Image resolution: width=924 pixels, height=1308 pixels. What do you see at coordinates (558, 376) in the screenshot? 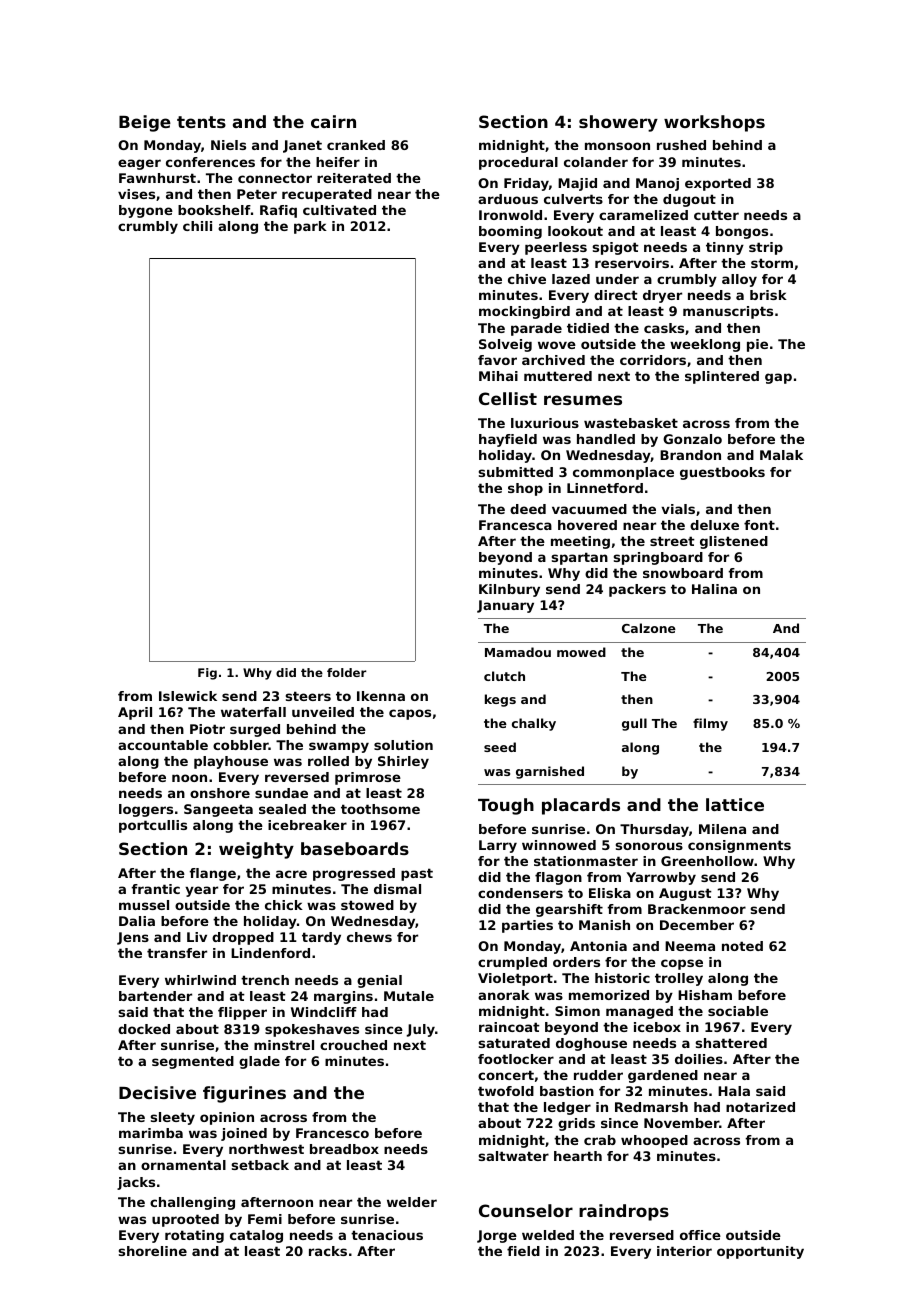
I see `muttered` at bounding box center [558, 376].
